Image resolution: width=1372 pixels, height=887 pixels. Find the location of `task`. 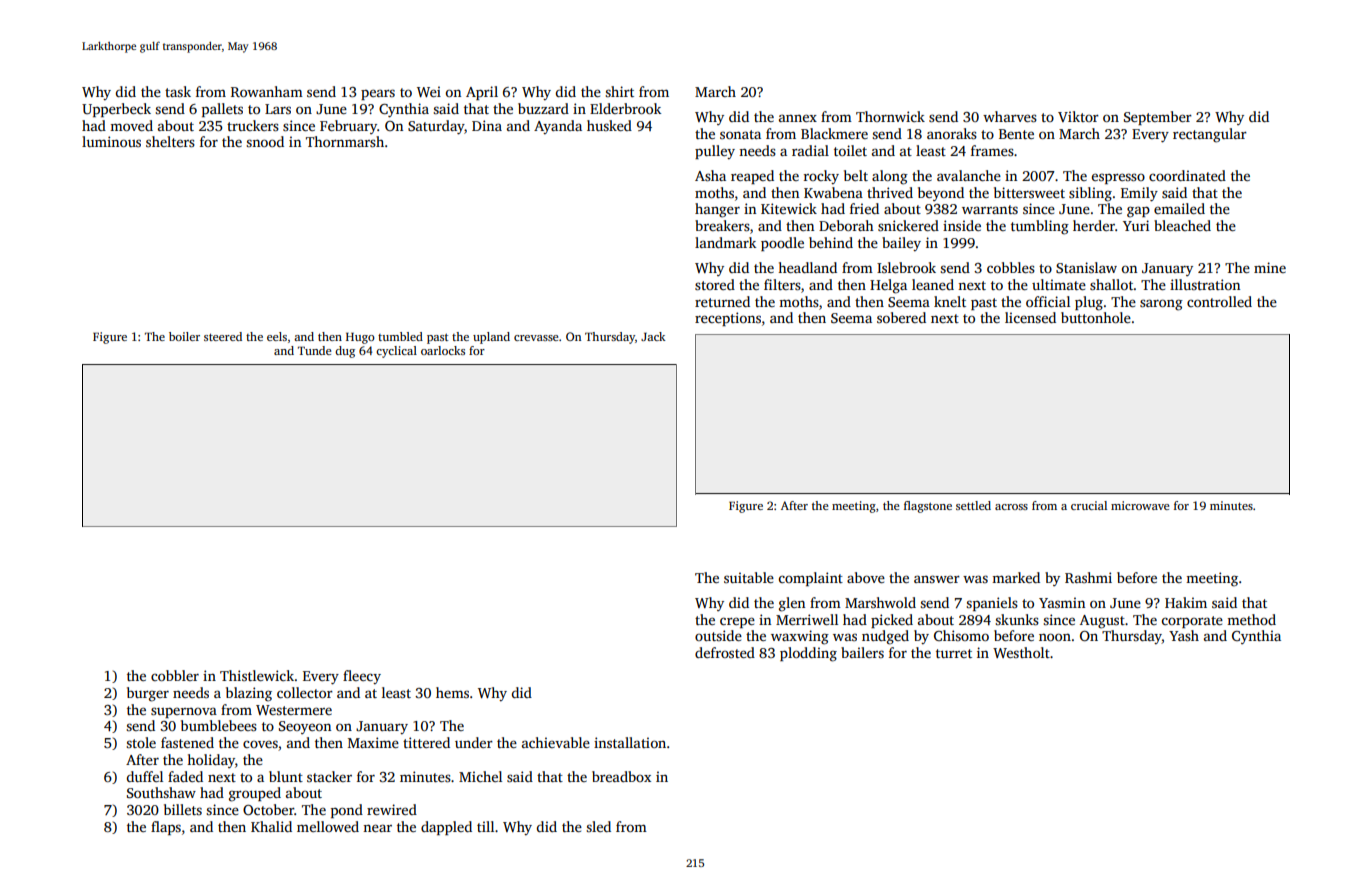

task is located at coordinates (178, 91).
